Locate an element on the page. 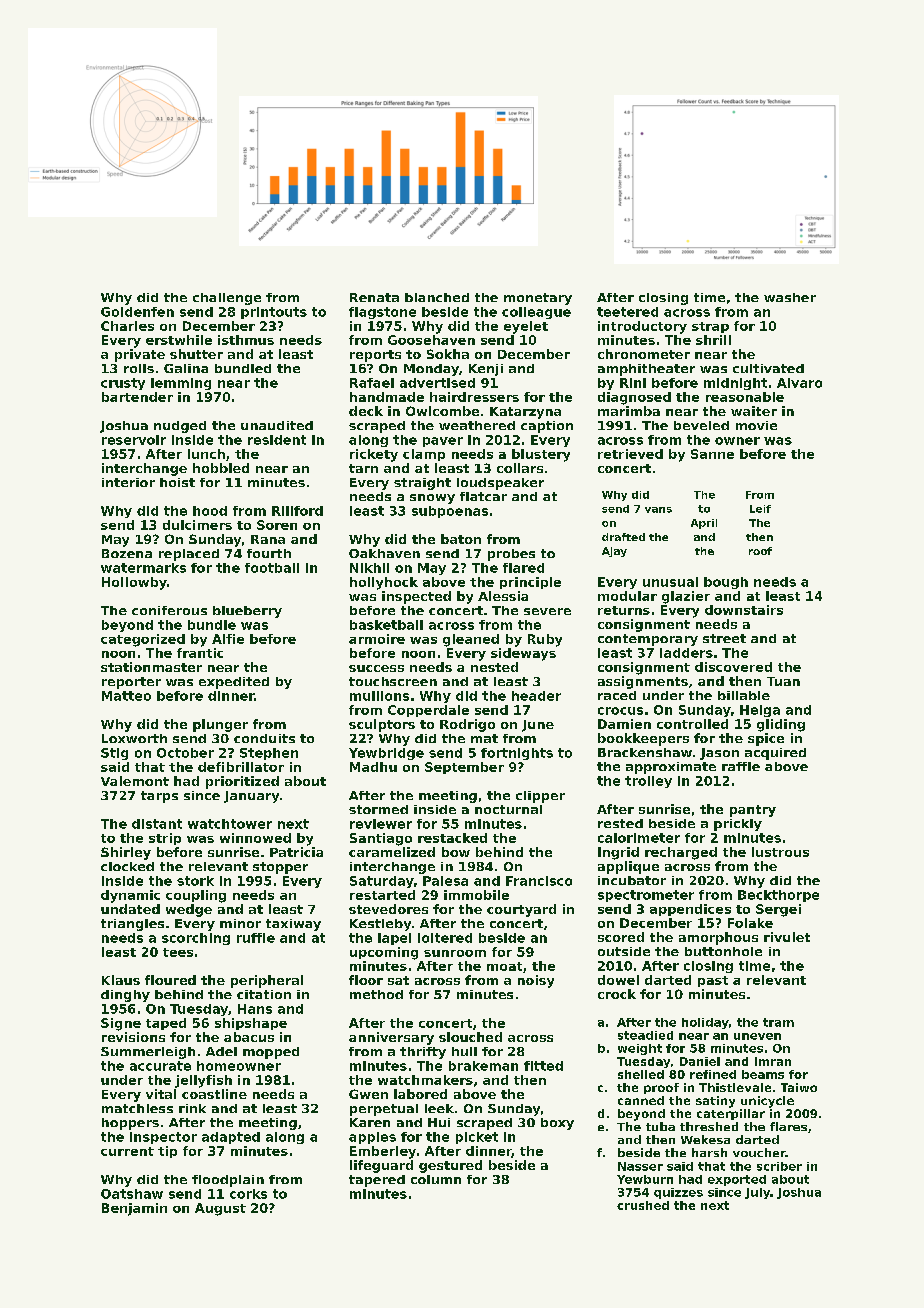 Image resolution: width=924 pixels, height=1308 pixels. Shirley is located at coordinates (126, 853).
